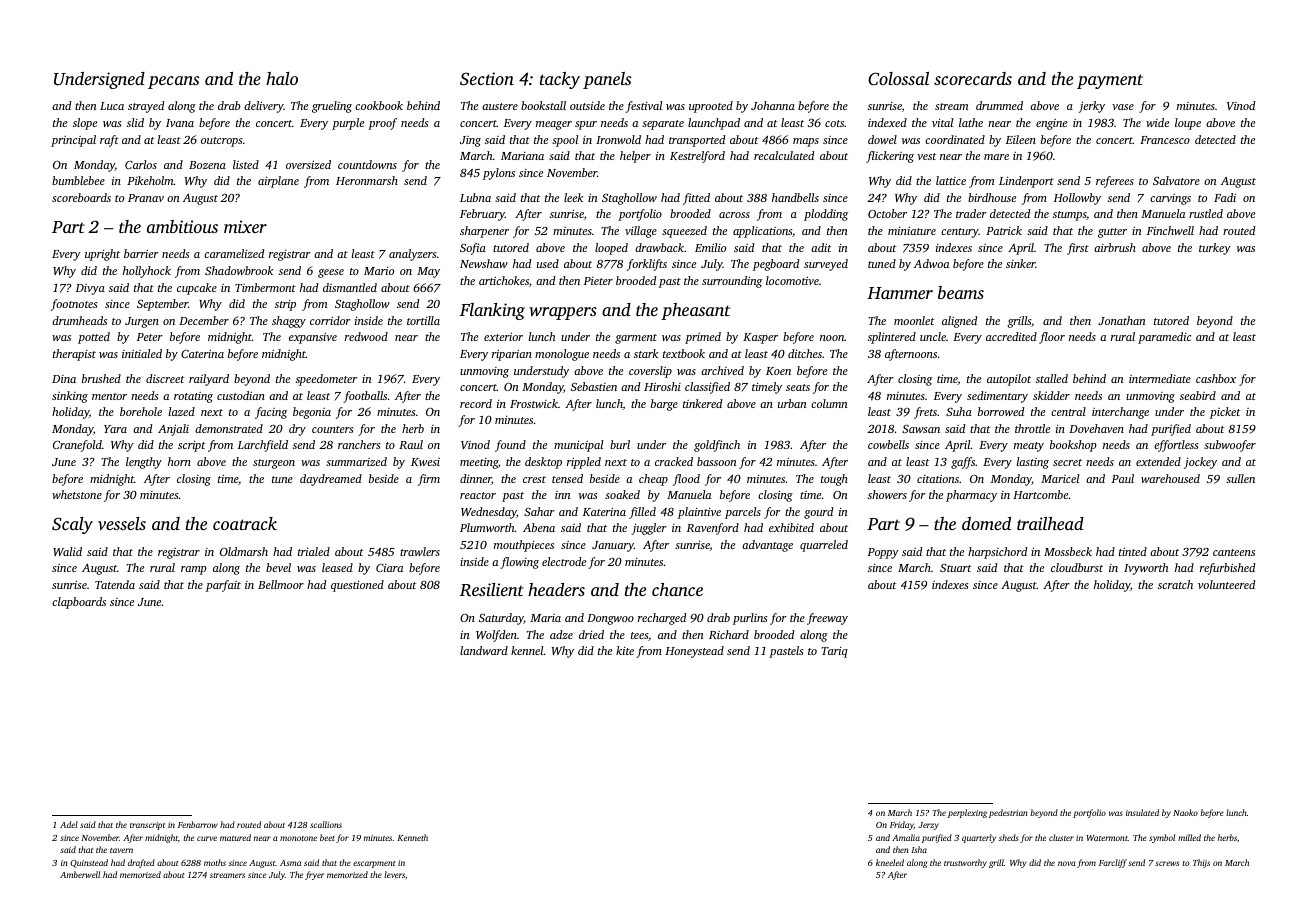  Describe the element at coordinates (898, 79) in the screenshot. I see `Colossal` at that location.
